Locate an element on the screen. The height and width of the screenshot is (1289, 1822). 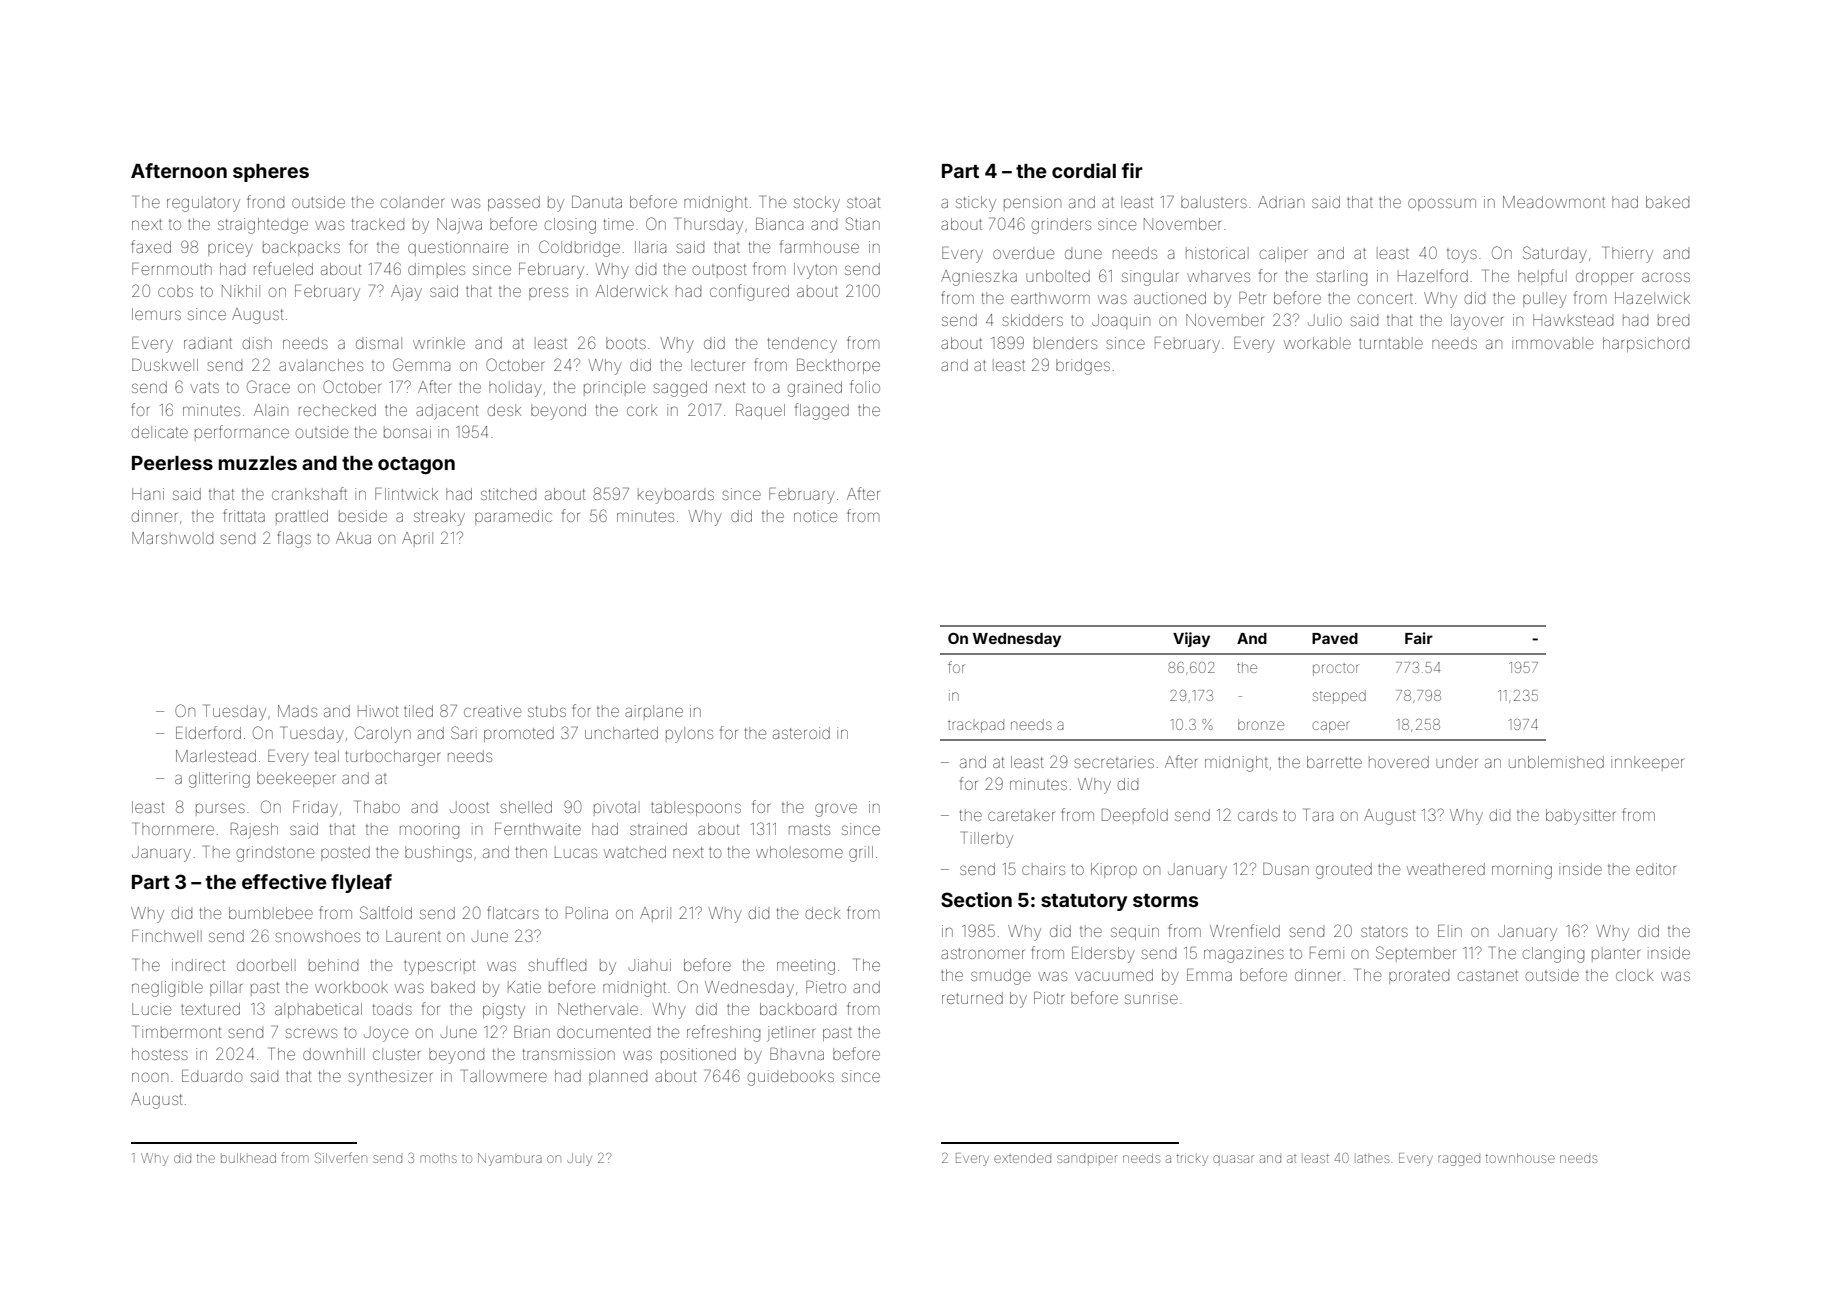
tracked is located at coordinates (378, 224).
